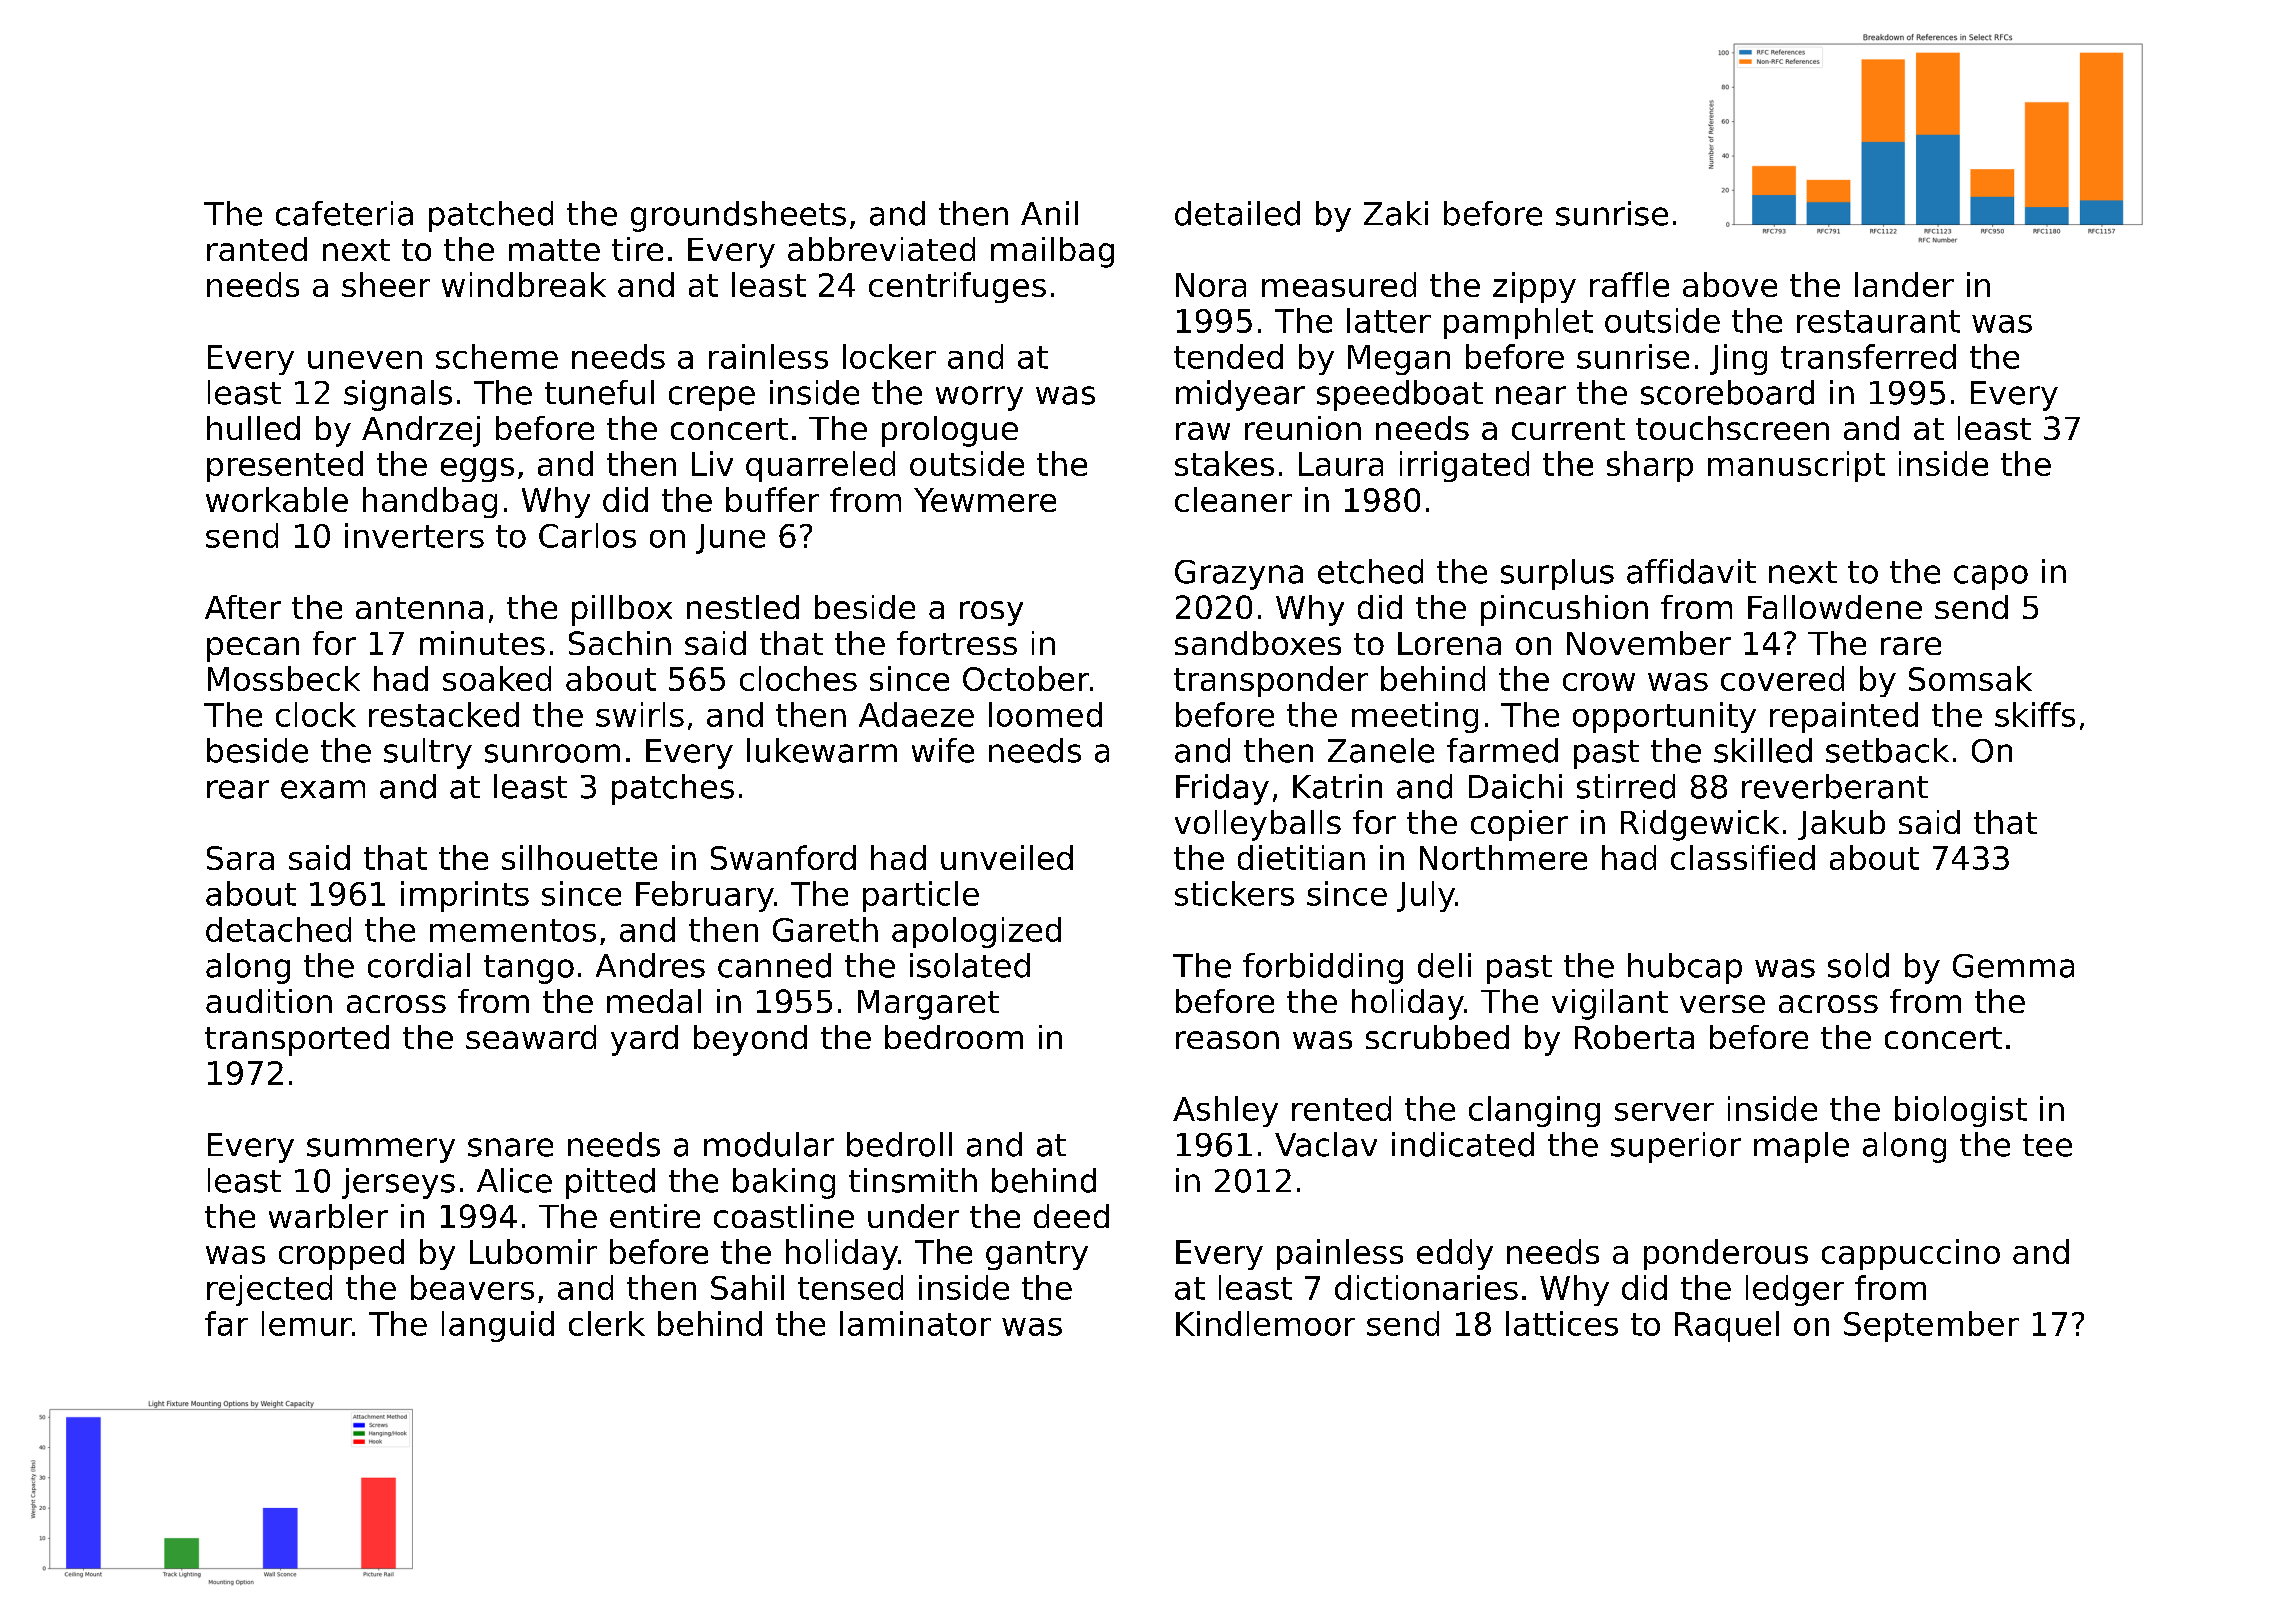 This screenshot has width=2292, height=1620. Describe the element at coordinates (1727, 1326) in the screenshot. I see `Raquel` at that location.
